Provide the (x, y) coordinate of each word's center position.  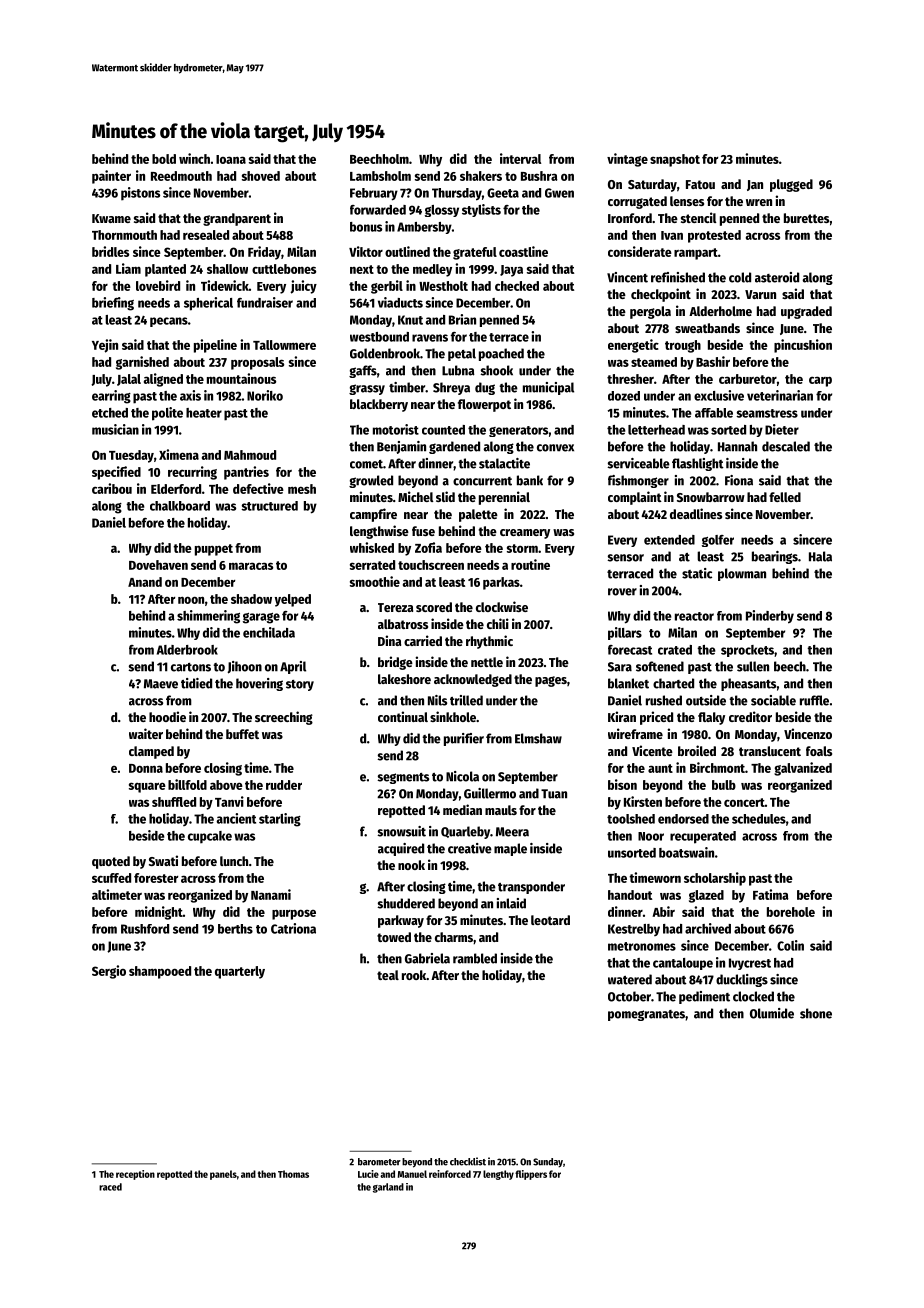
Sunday (548, 1163)
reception (135, 1175)
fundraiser (265, 302)
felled (785, 497)
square (147, 787)
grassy (367, 389)
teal (388, 975)
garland (388, 1188)
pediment (704, 997)
